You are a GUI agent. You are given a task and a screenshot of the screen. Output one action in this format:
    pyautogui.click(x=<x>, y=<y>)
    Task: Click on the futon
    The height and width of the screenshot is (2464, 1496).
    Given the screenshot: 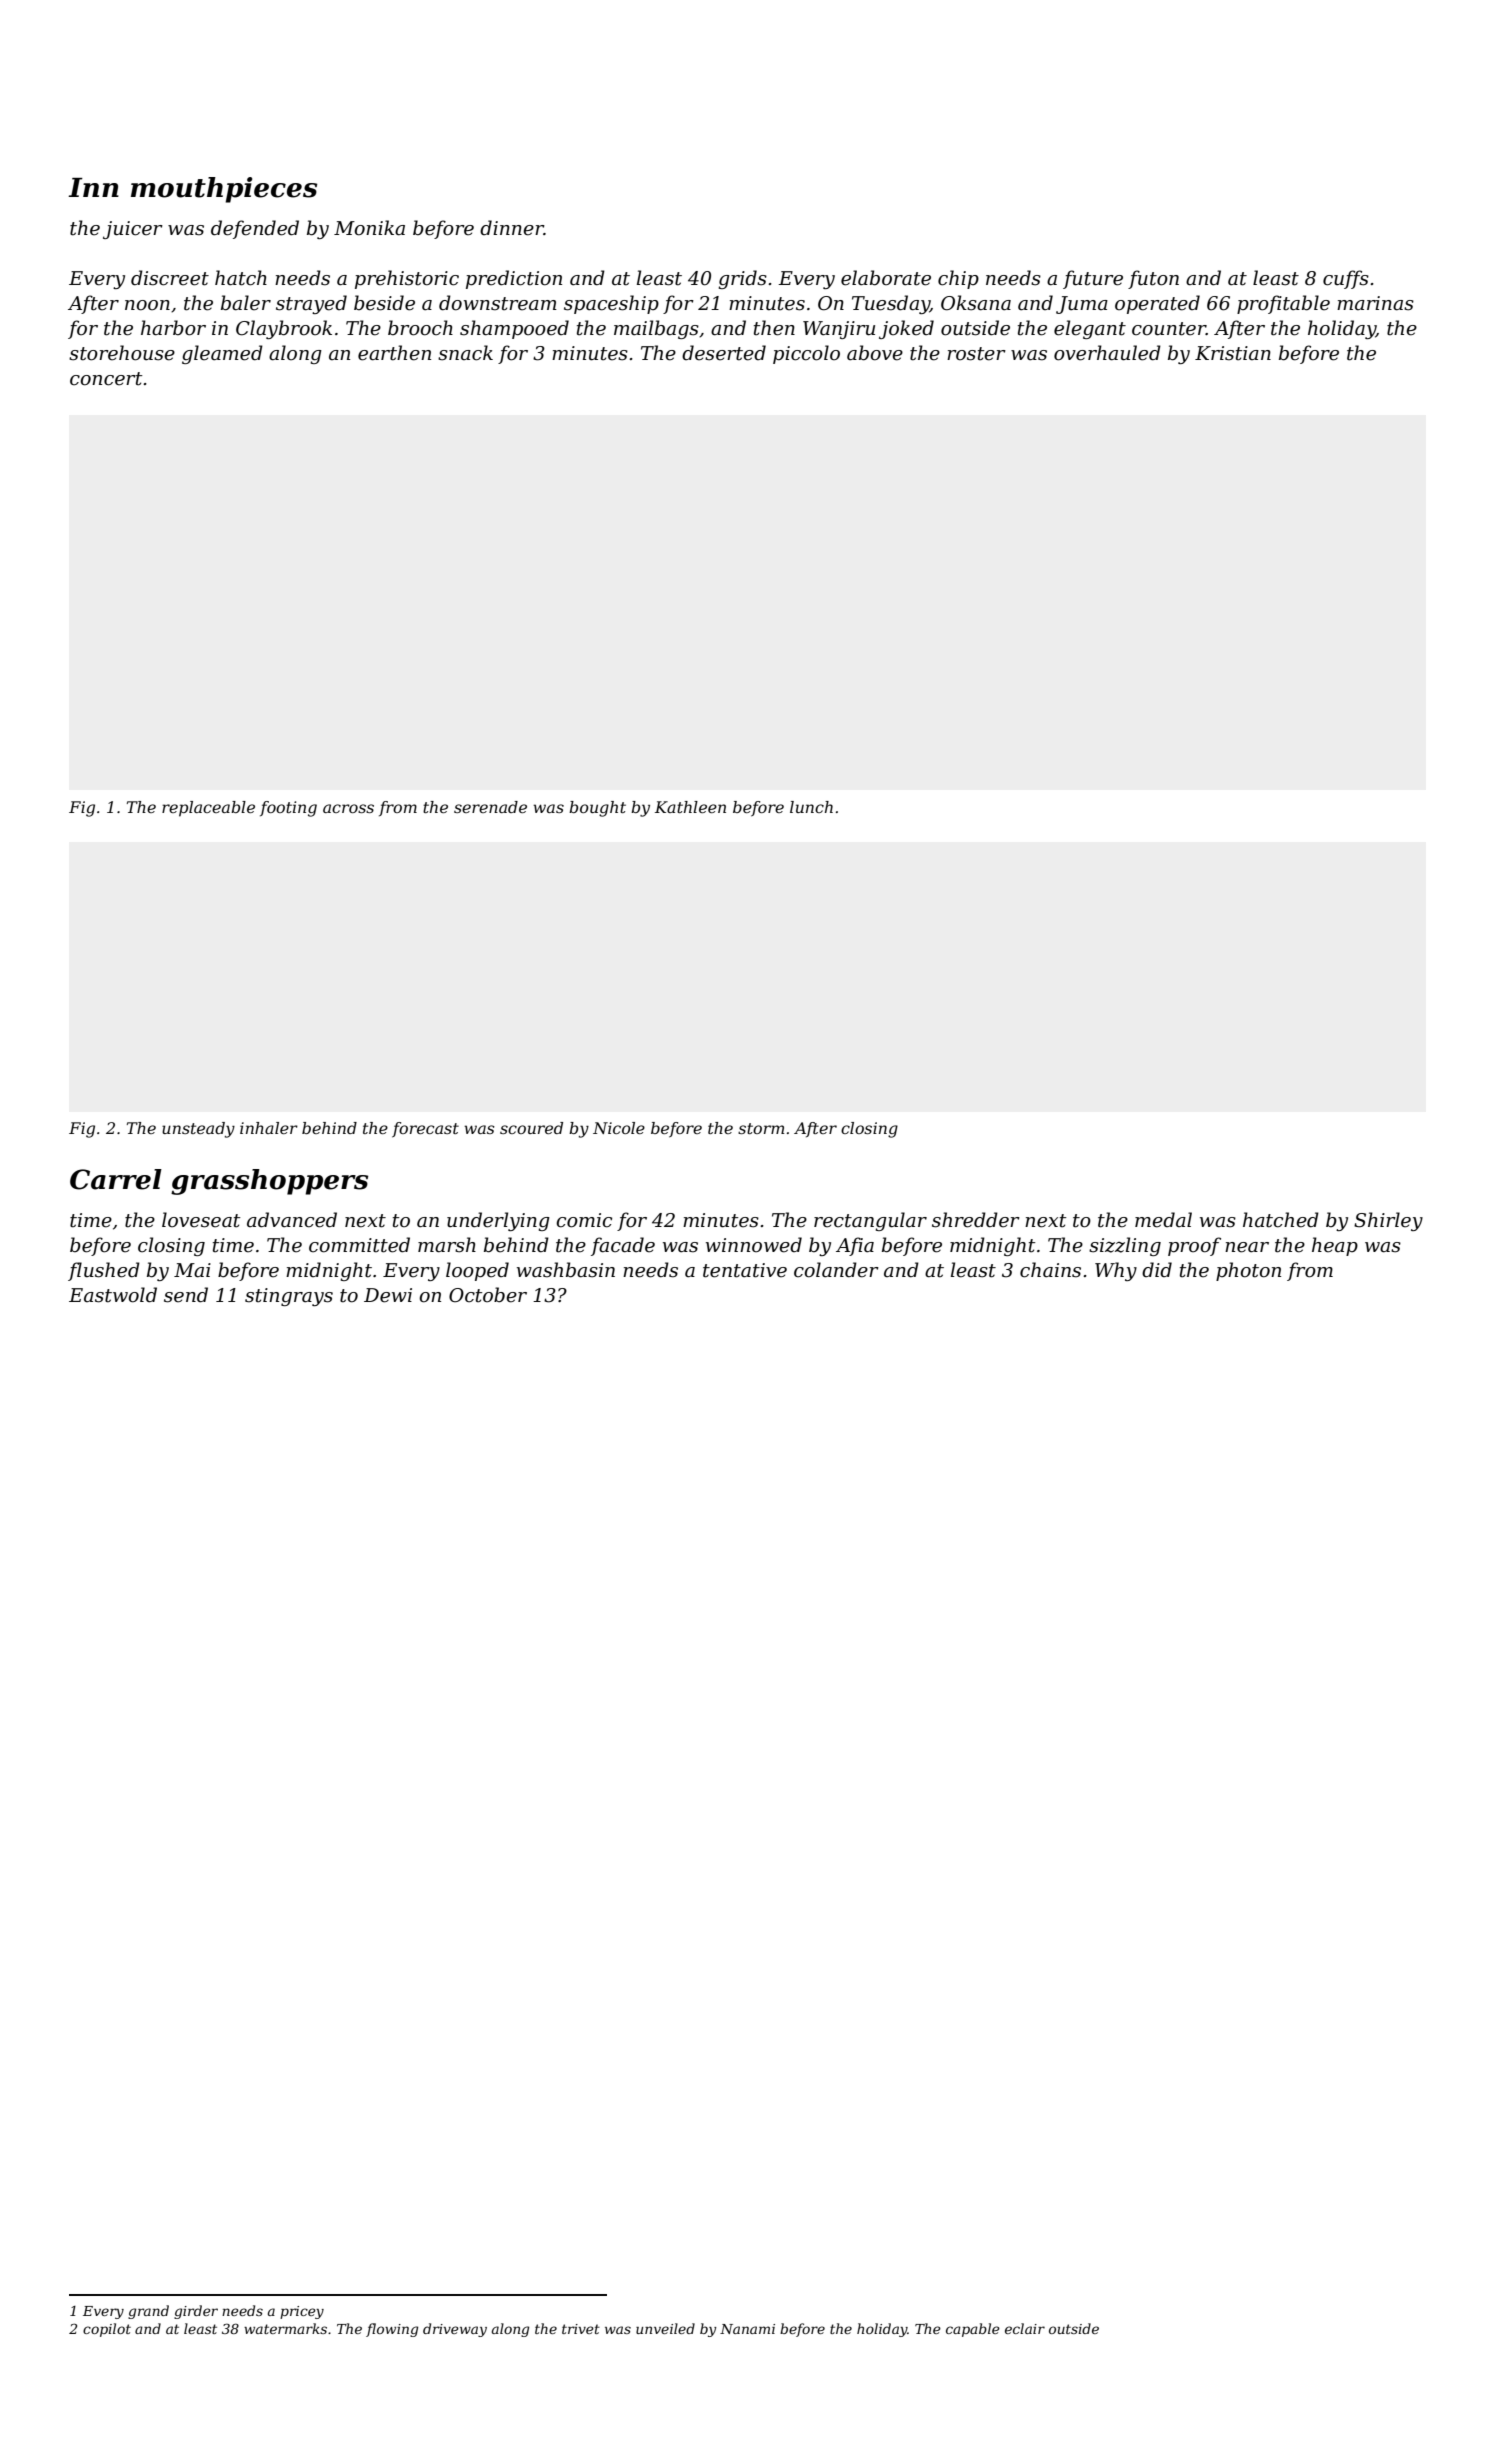 What is the action you would take?
    pyautogui.click(x=1153, y=279)
